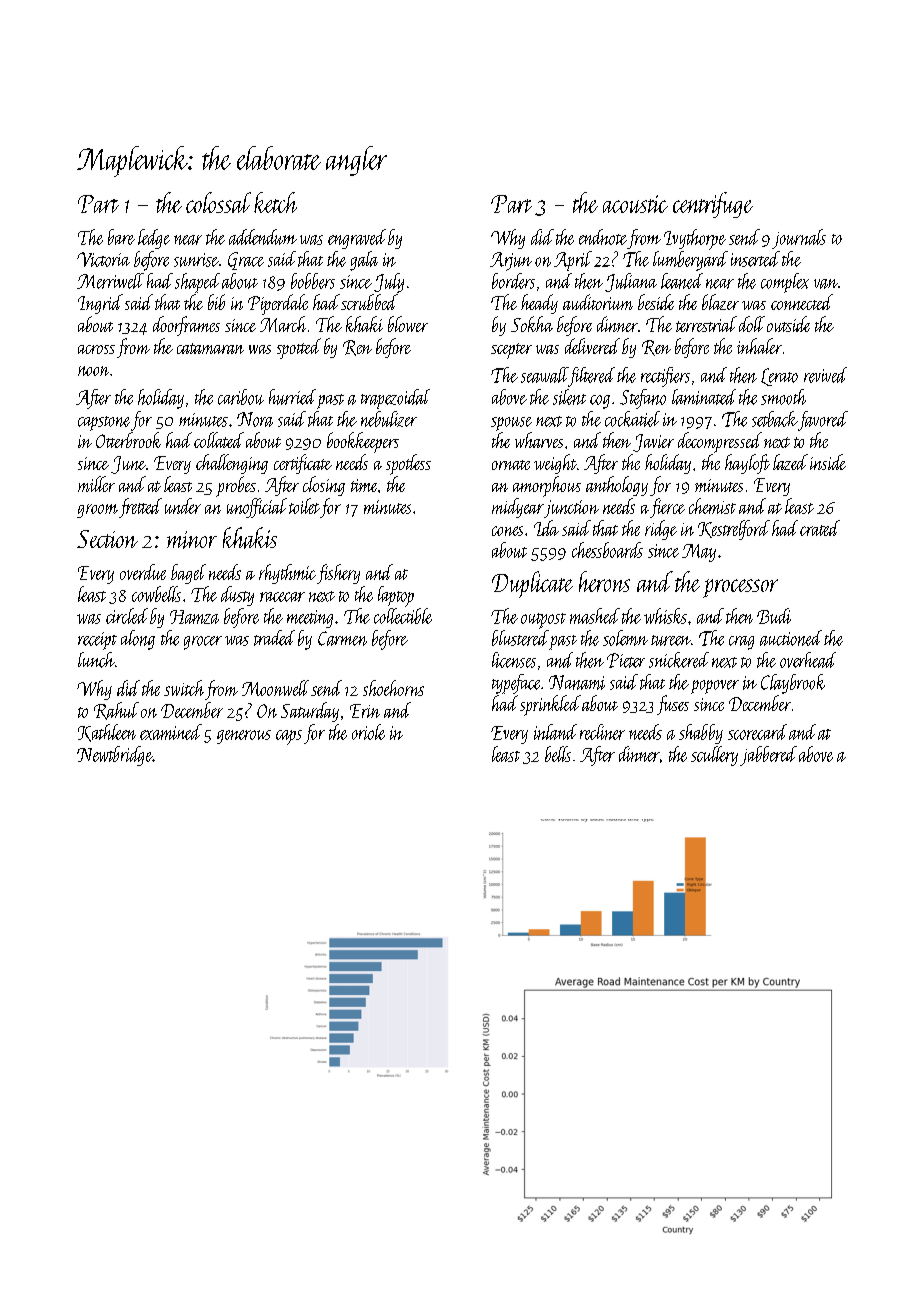  I want to click on blower, so click(408, 324).
